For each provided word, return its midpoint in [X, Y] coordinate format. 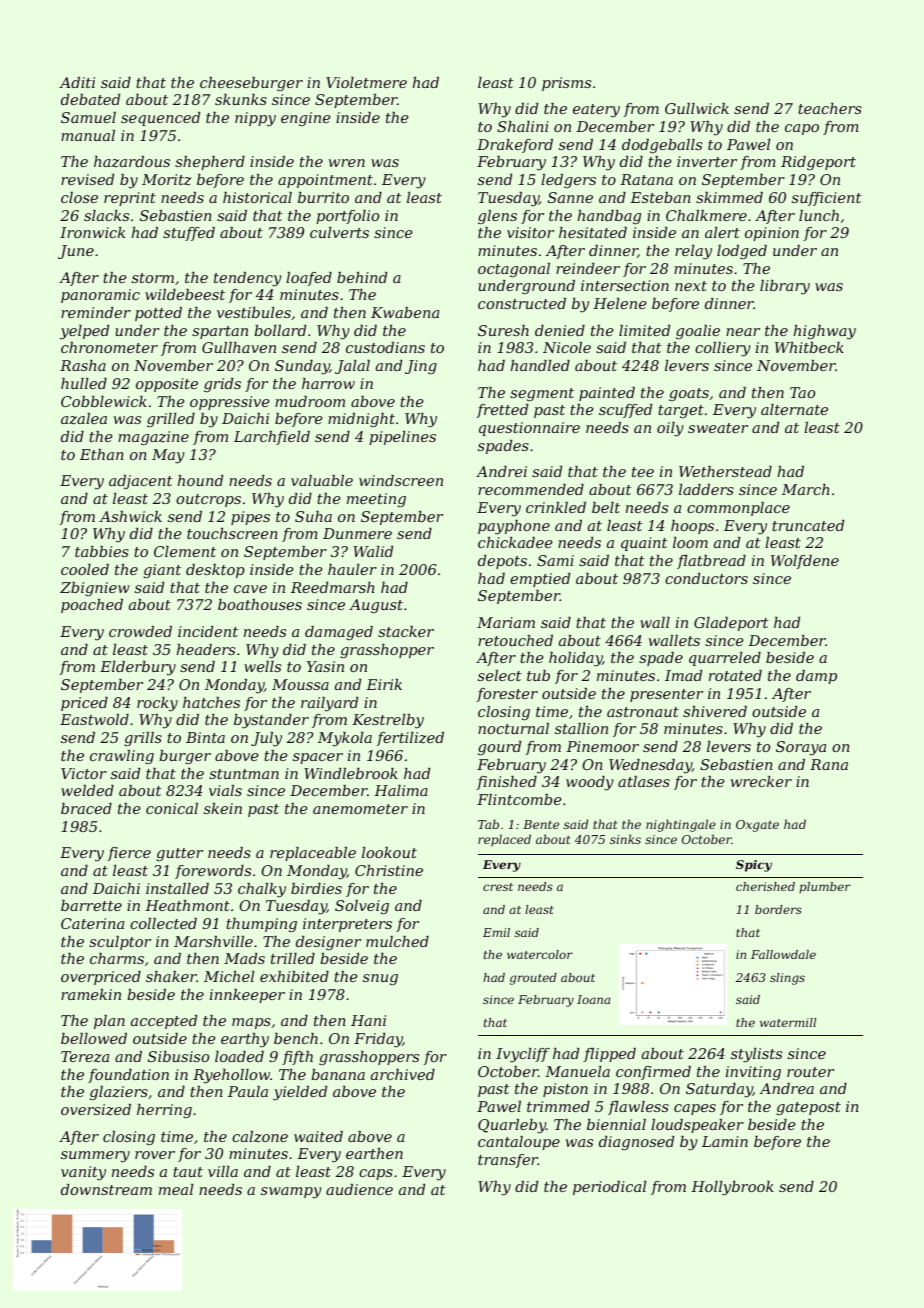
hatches [211, 702]
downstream [106, 1189]
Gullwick [697, 108]
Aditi [77, 82]
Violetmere [366, 82]
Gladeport [731, 624]
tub [538, 675]
